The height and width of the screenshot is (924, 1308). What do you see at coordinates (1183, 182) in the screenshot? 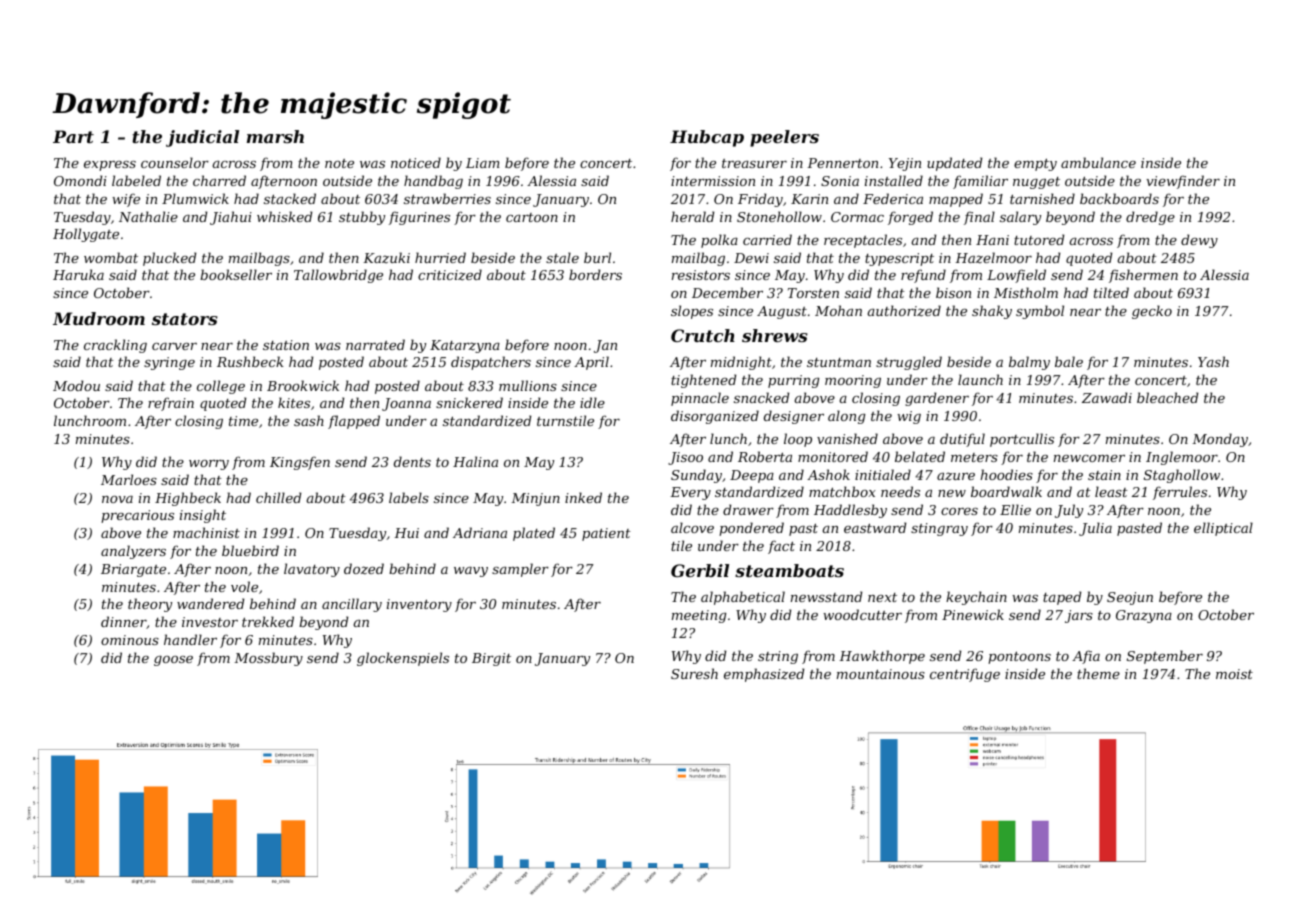
I see `viewfinder` at bounding box center [1183, 182].
